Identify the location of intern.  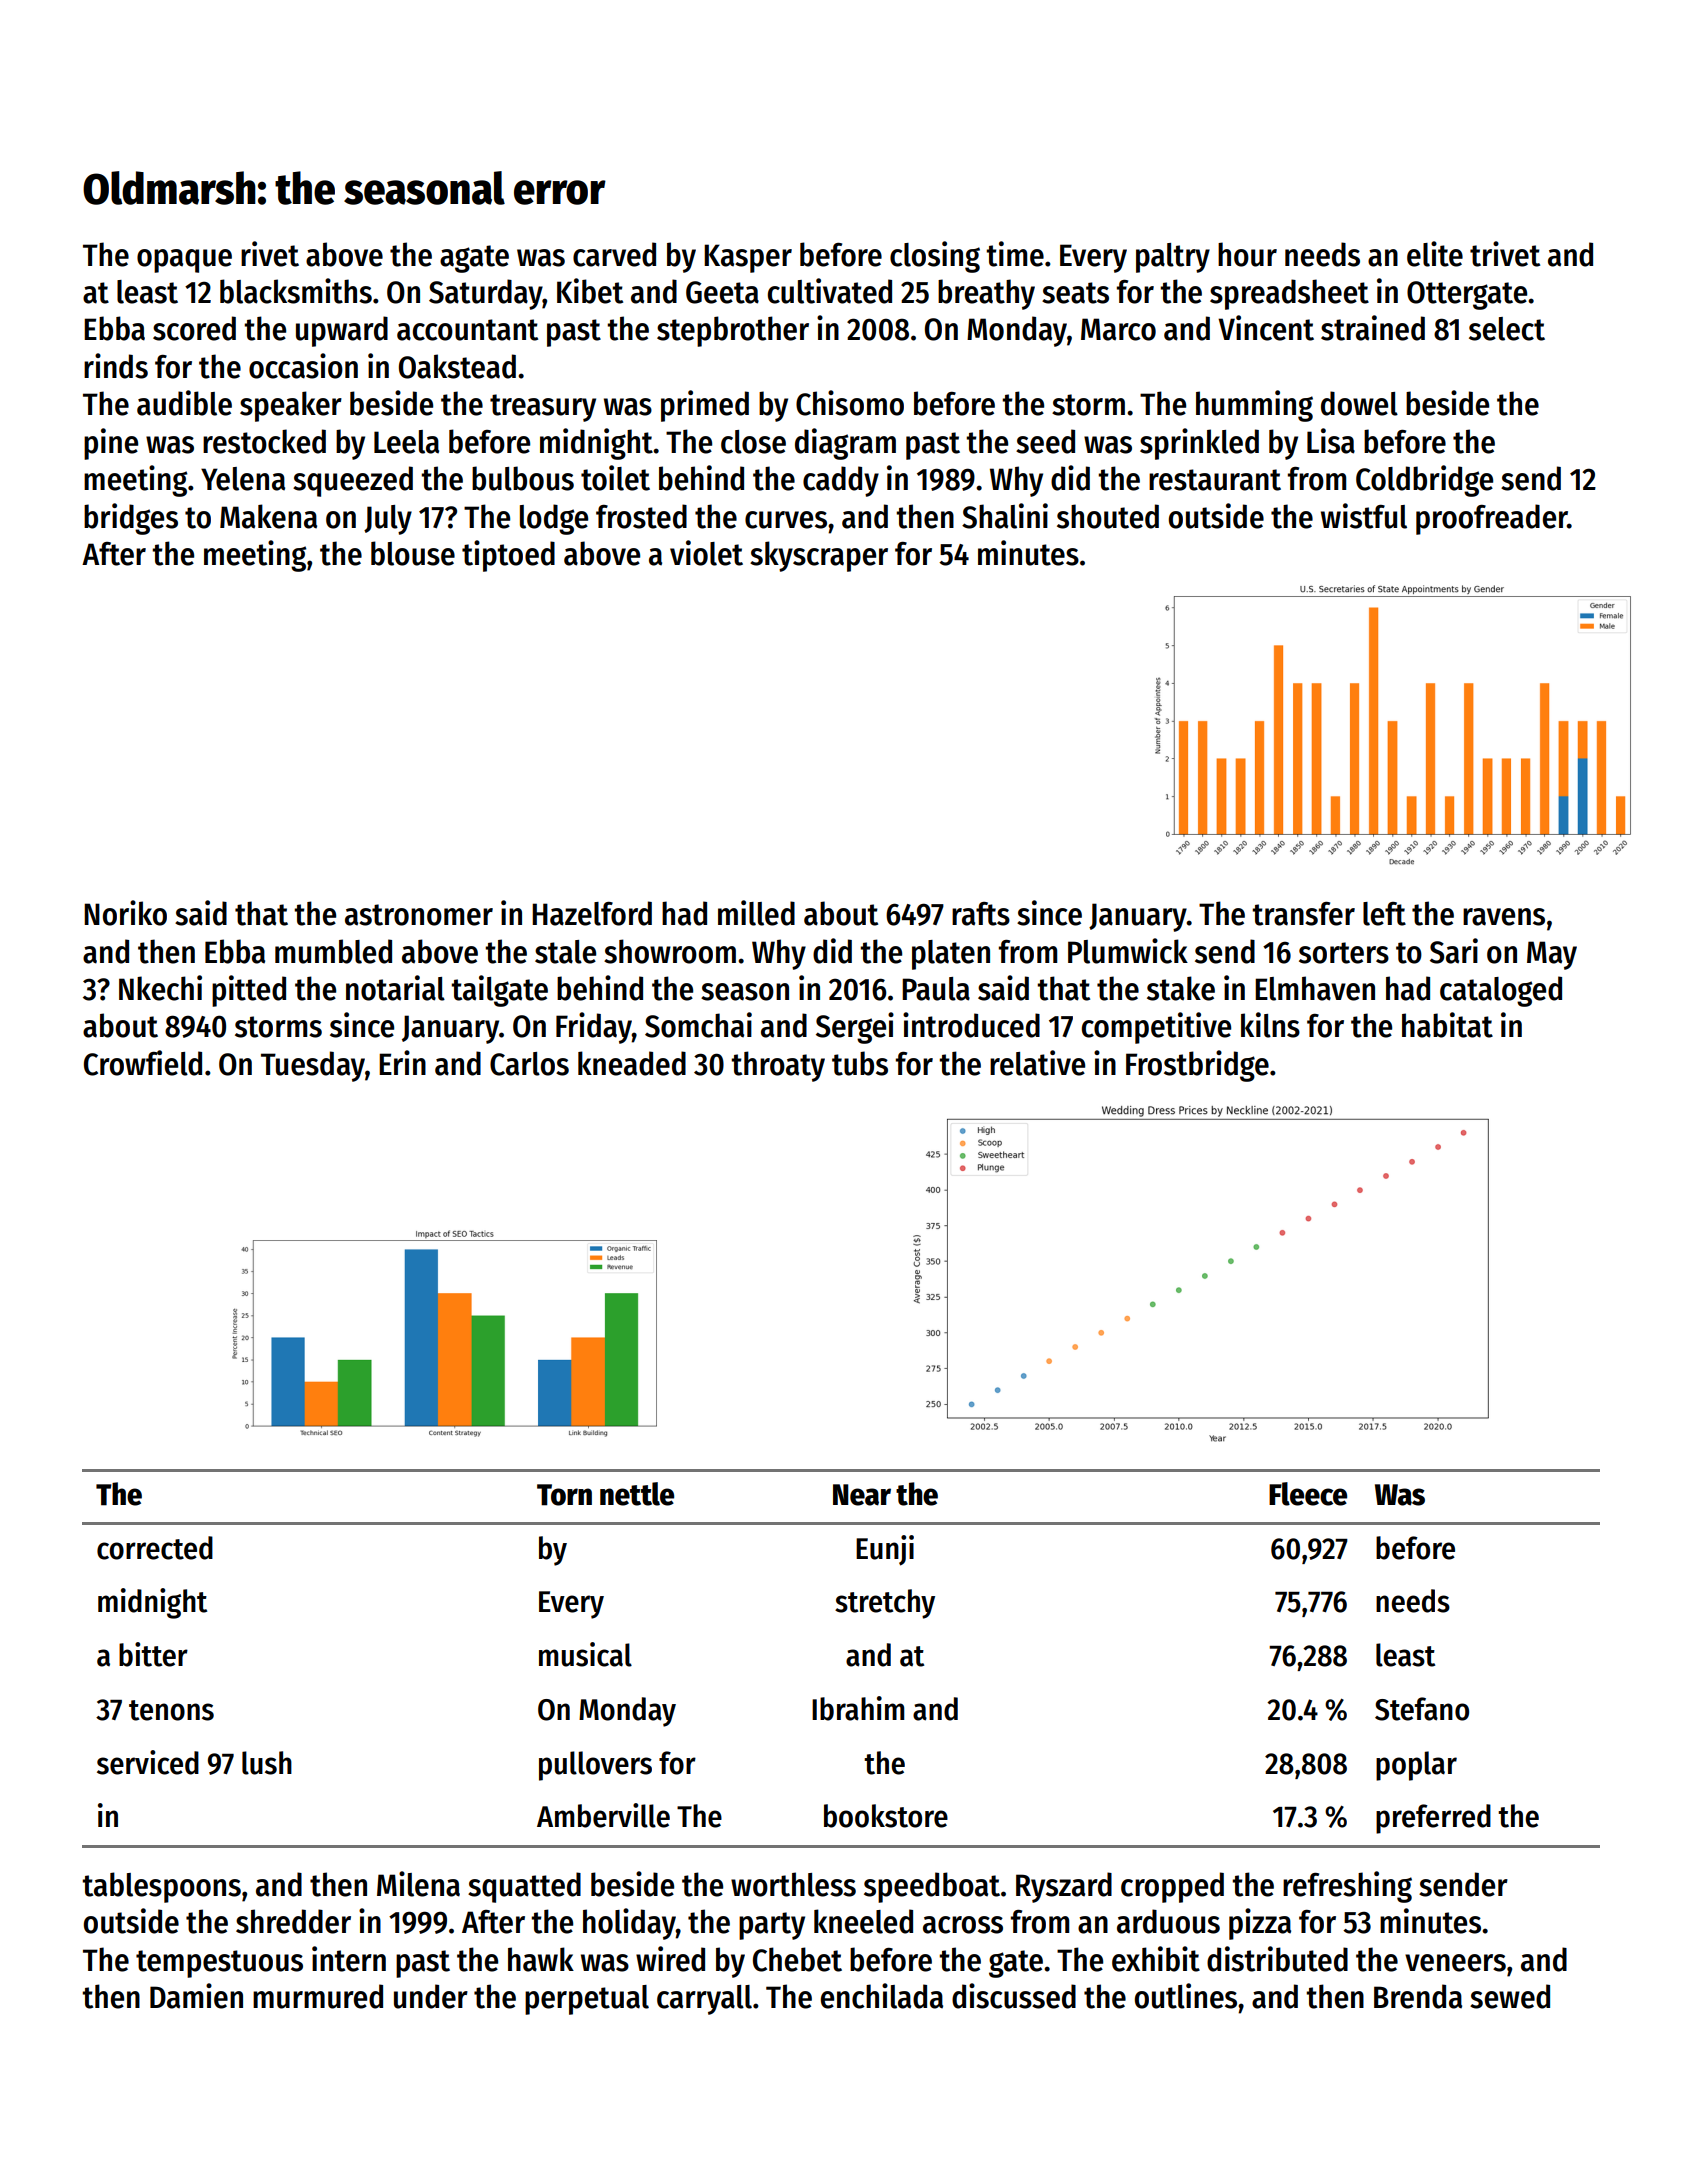
(349, 1959).
